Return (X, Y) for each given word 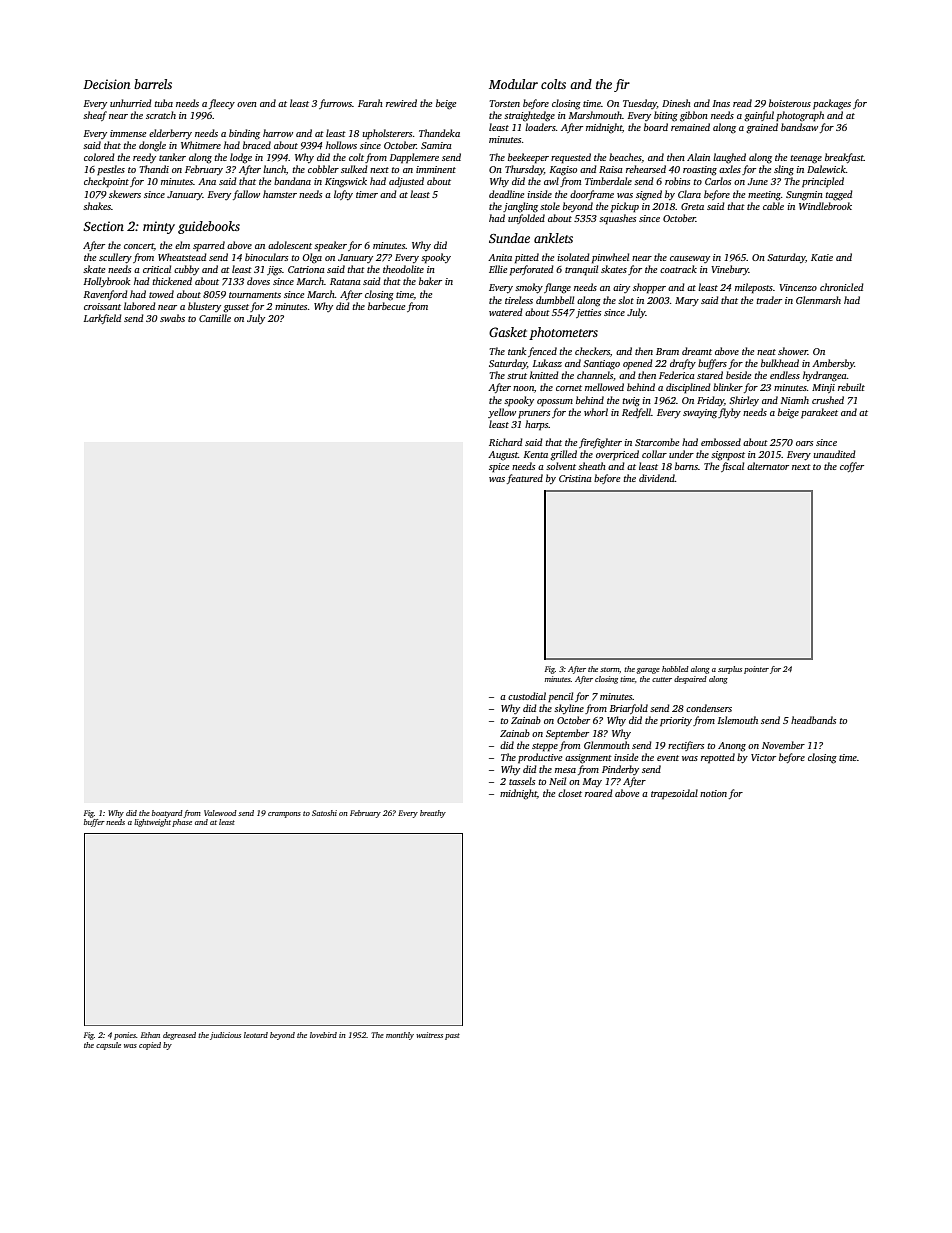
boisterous (790, 103)
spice (499, 467)
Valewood (220, 813)
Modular (513, 84)
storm (610, 669)
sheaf (95, 116)
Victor (763, 757)
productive (540, 758)
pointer (756, 670)
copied (150, 1046)
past (452, 1036)
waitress (429, 1035)
